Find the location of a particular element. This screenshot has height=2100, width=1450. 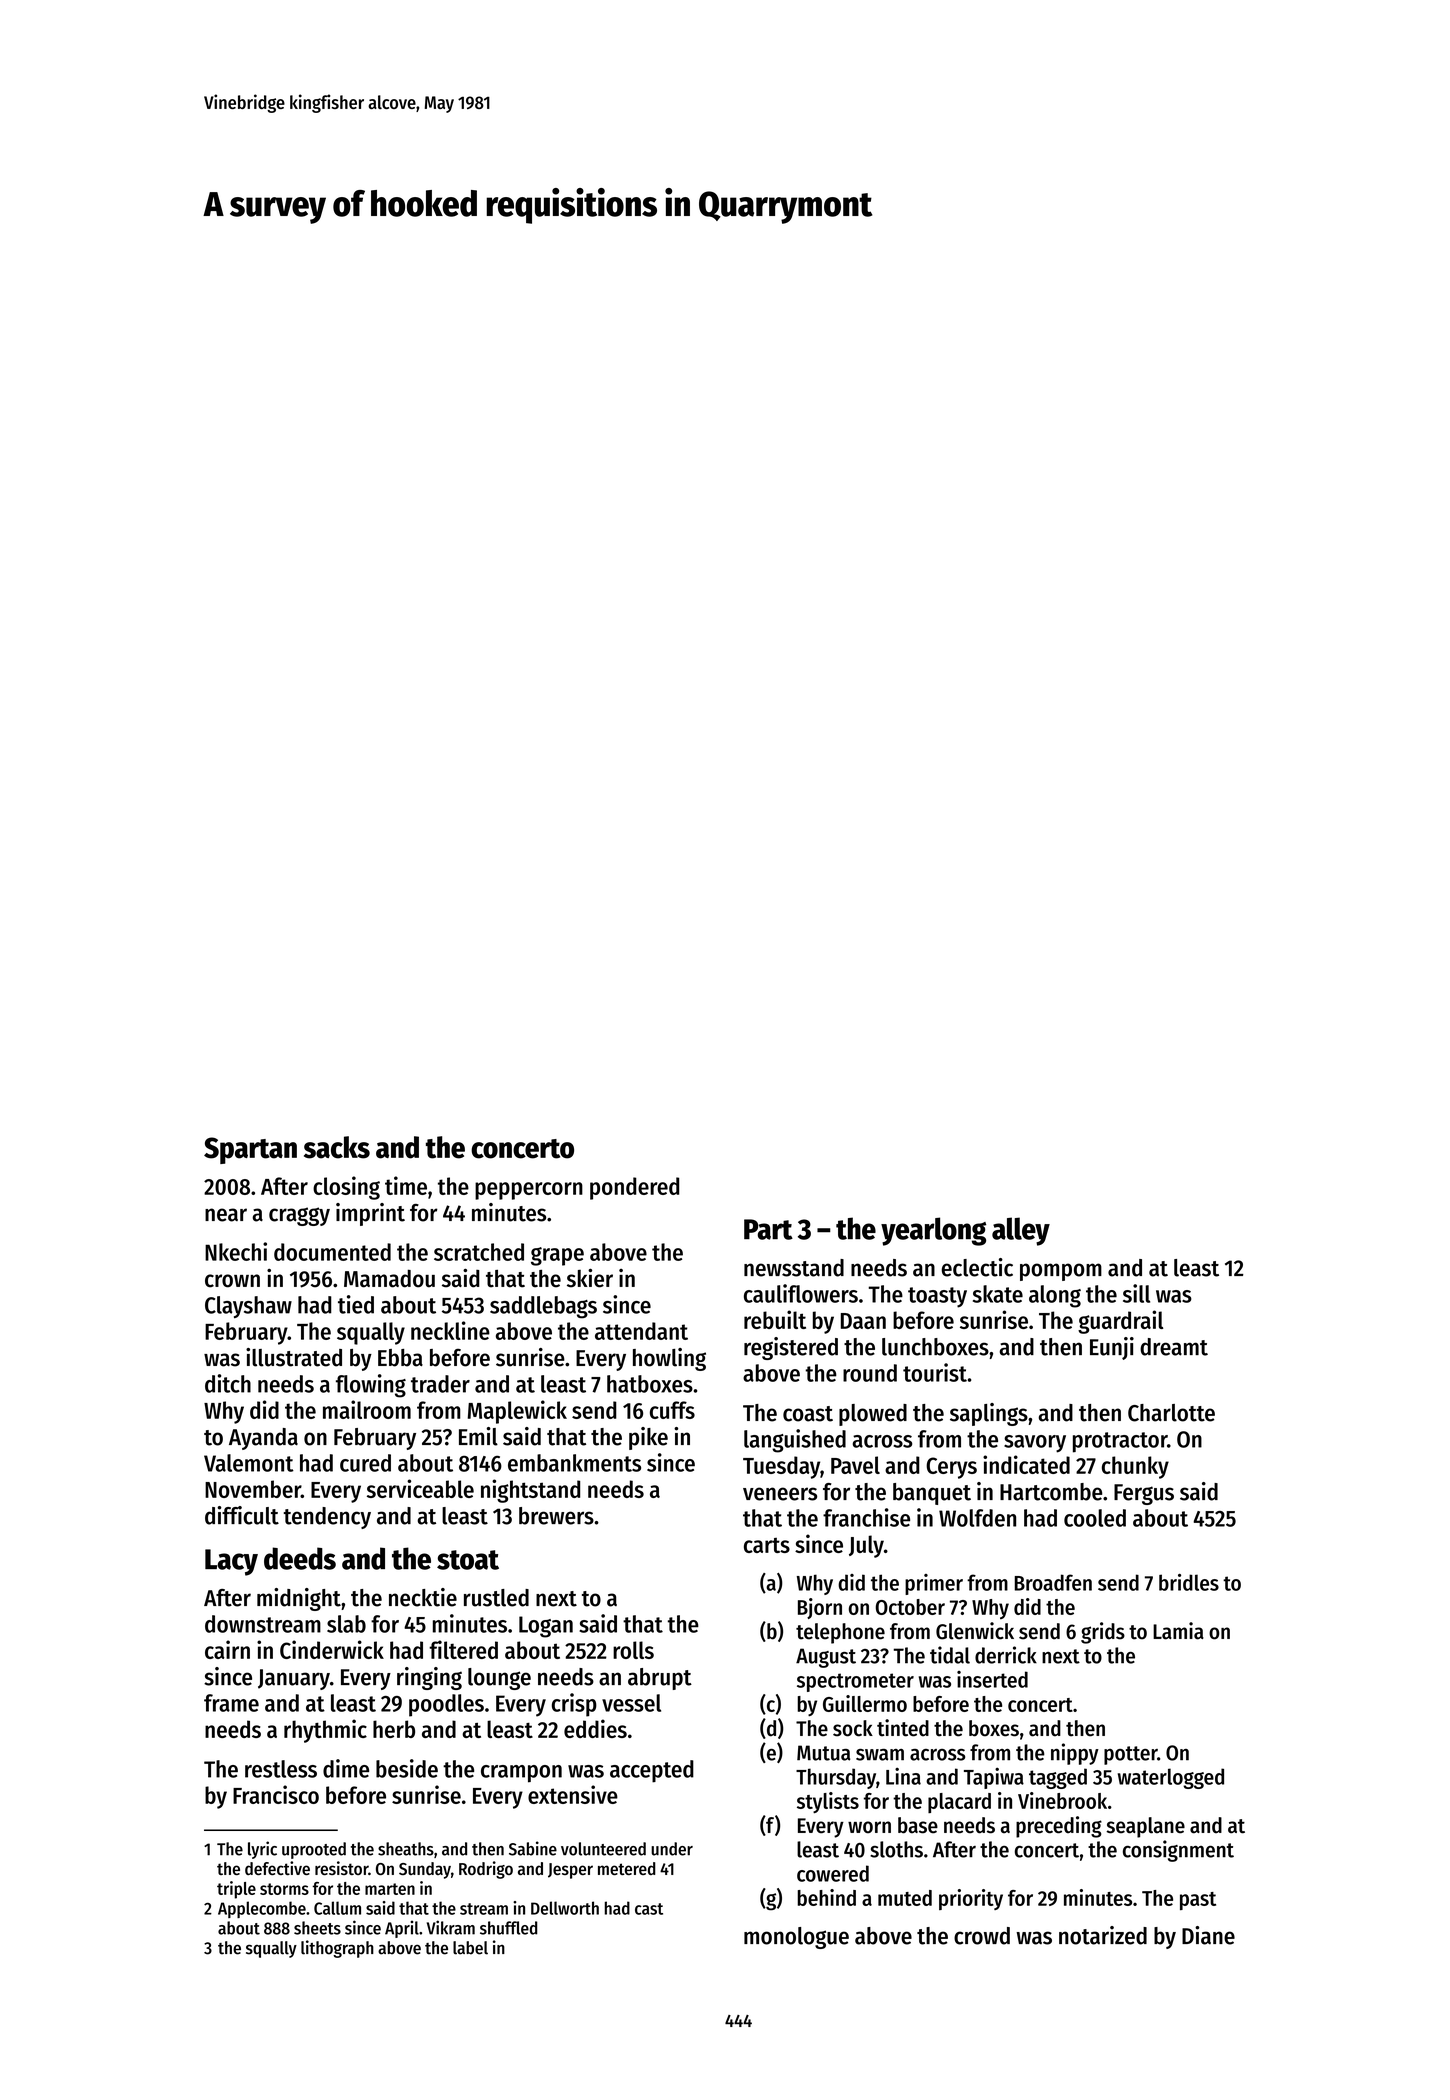

lithograph is located at coordinates (337, 1949).
